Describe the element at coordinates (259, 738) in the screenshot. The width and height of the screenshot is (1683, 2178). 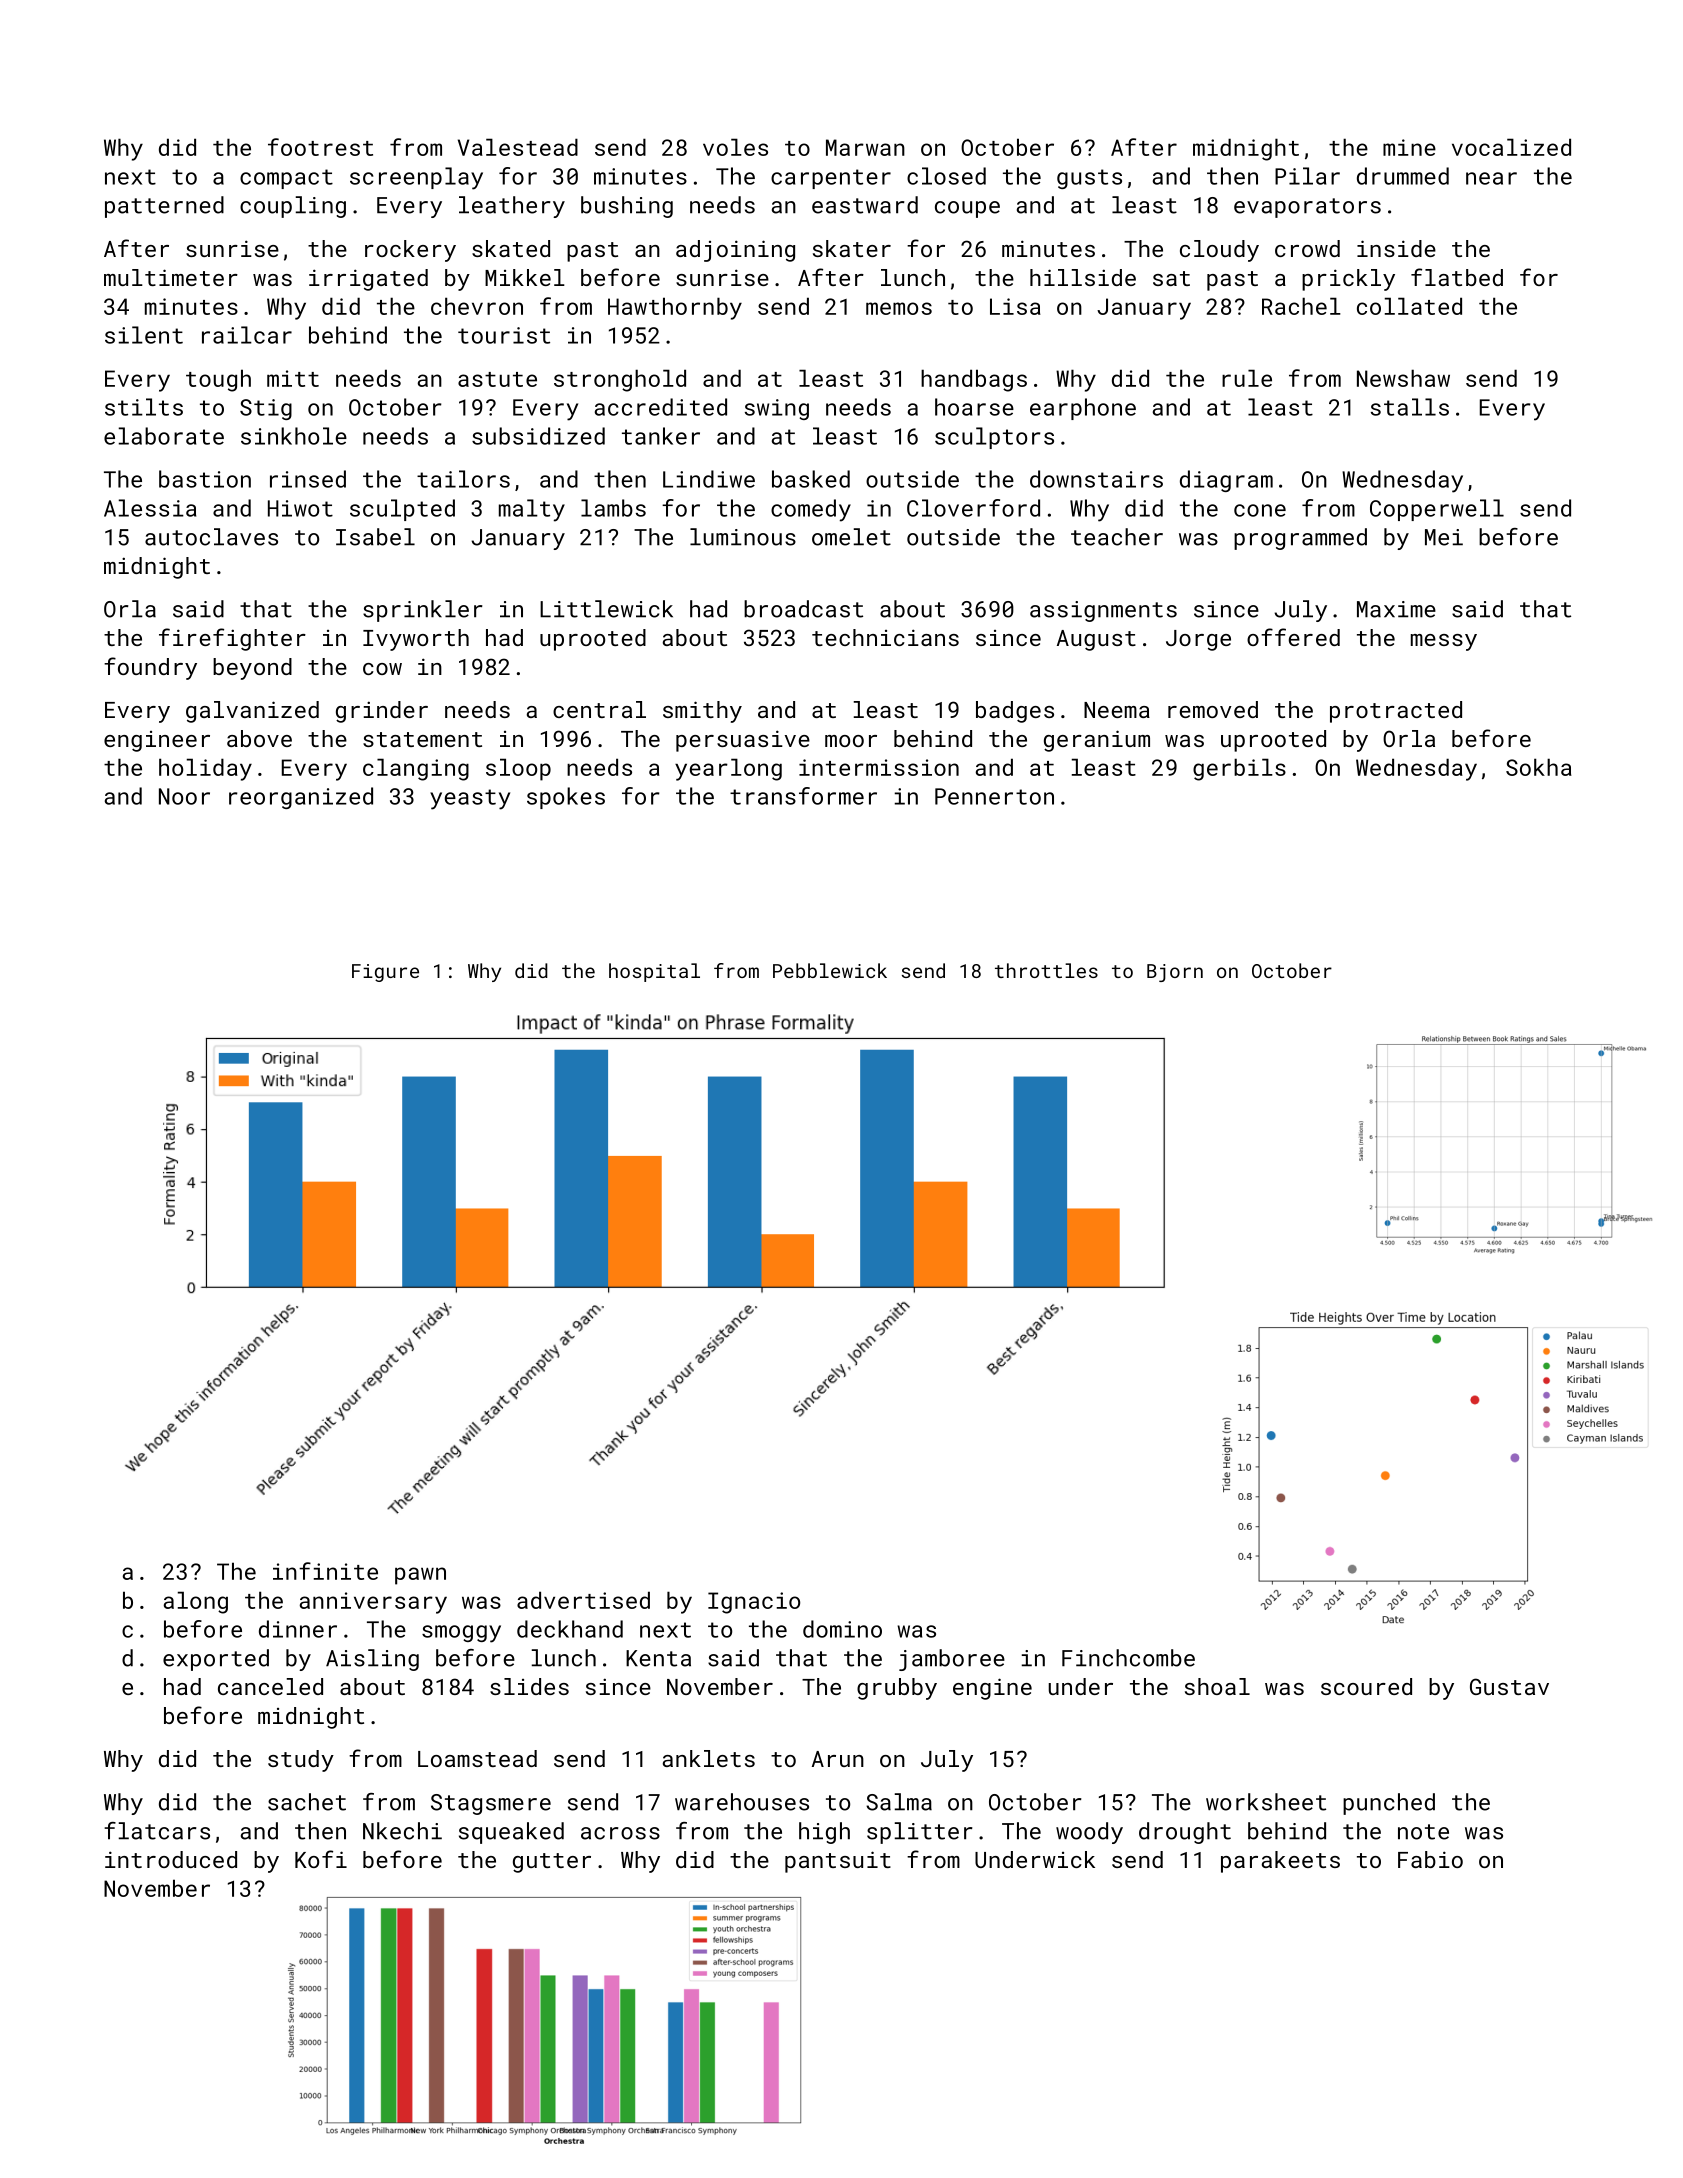
I see `above` at that location.
